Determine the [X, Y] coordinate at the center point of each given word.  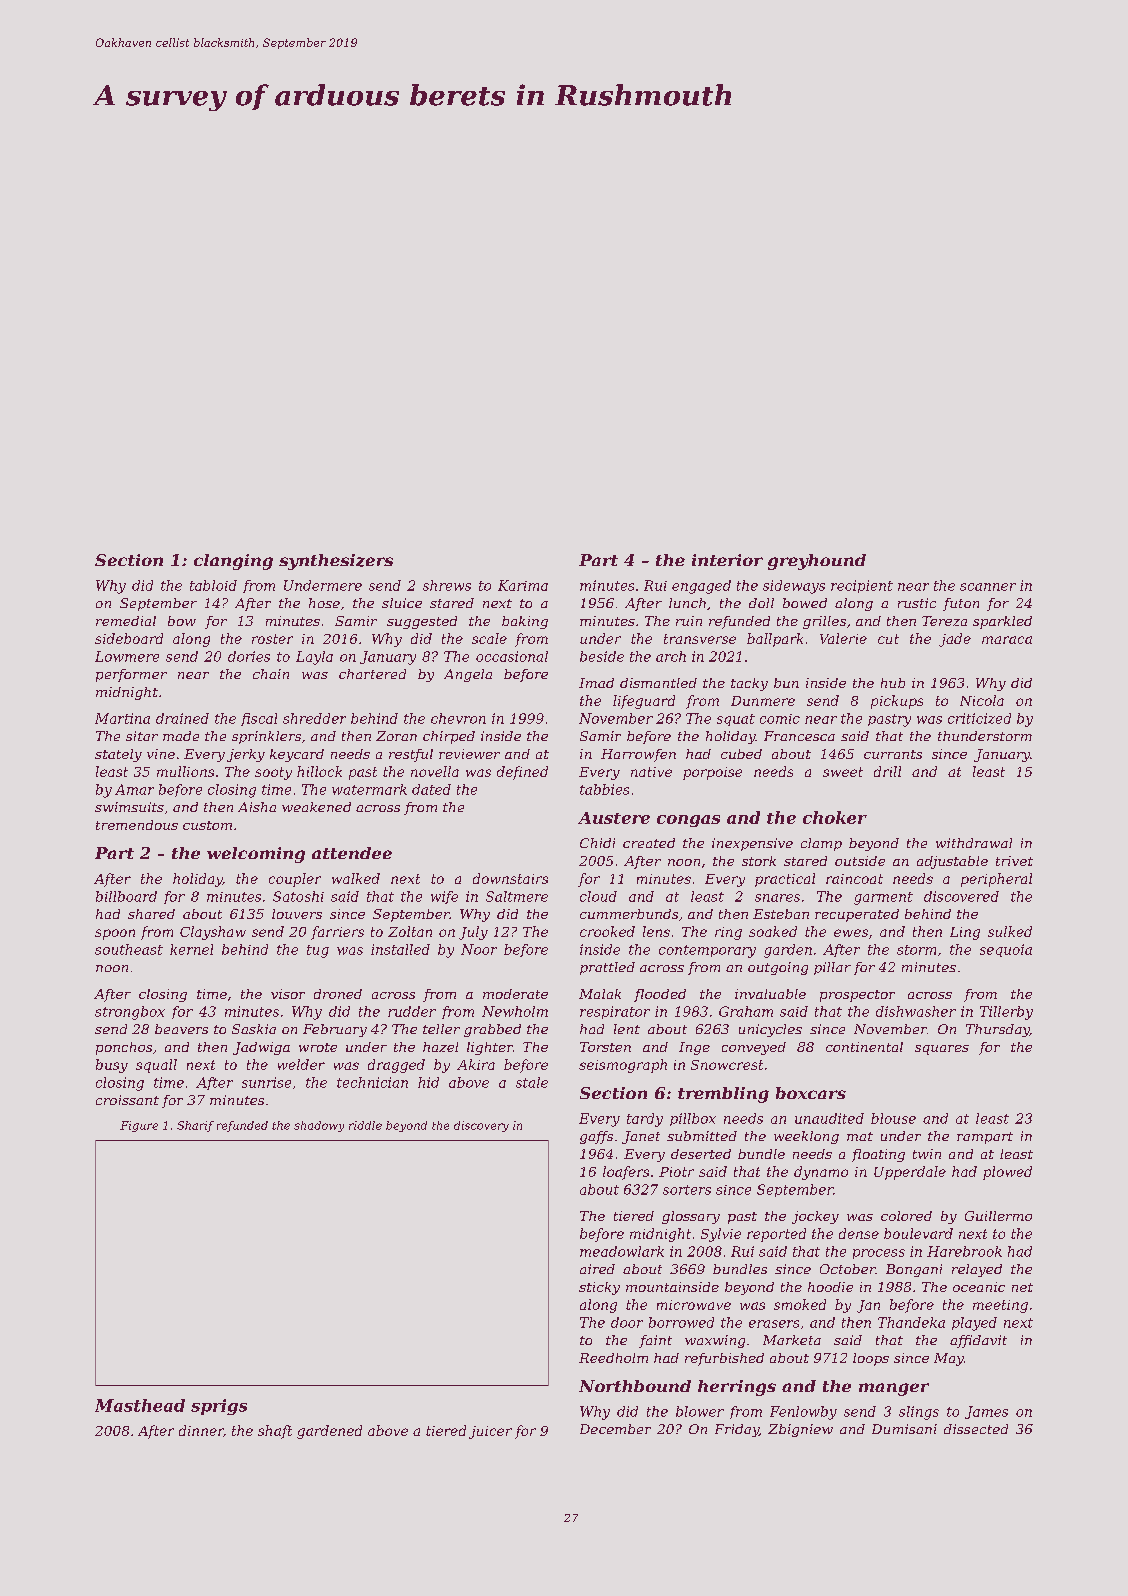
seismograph [623, 1066]
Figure [139, 1126]
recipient [862, 586]
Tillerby [1006, 1013]
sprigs [219, 1407]
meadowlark [622, 1251]
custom [207, 825]
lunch [687, 603]
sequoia [1006, 950]
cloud [598, 896]
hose [324, 603]
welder [301, 1064]
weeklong [806, 1137]
